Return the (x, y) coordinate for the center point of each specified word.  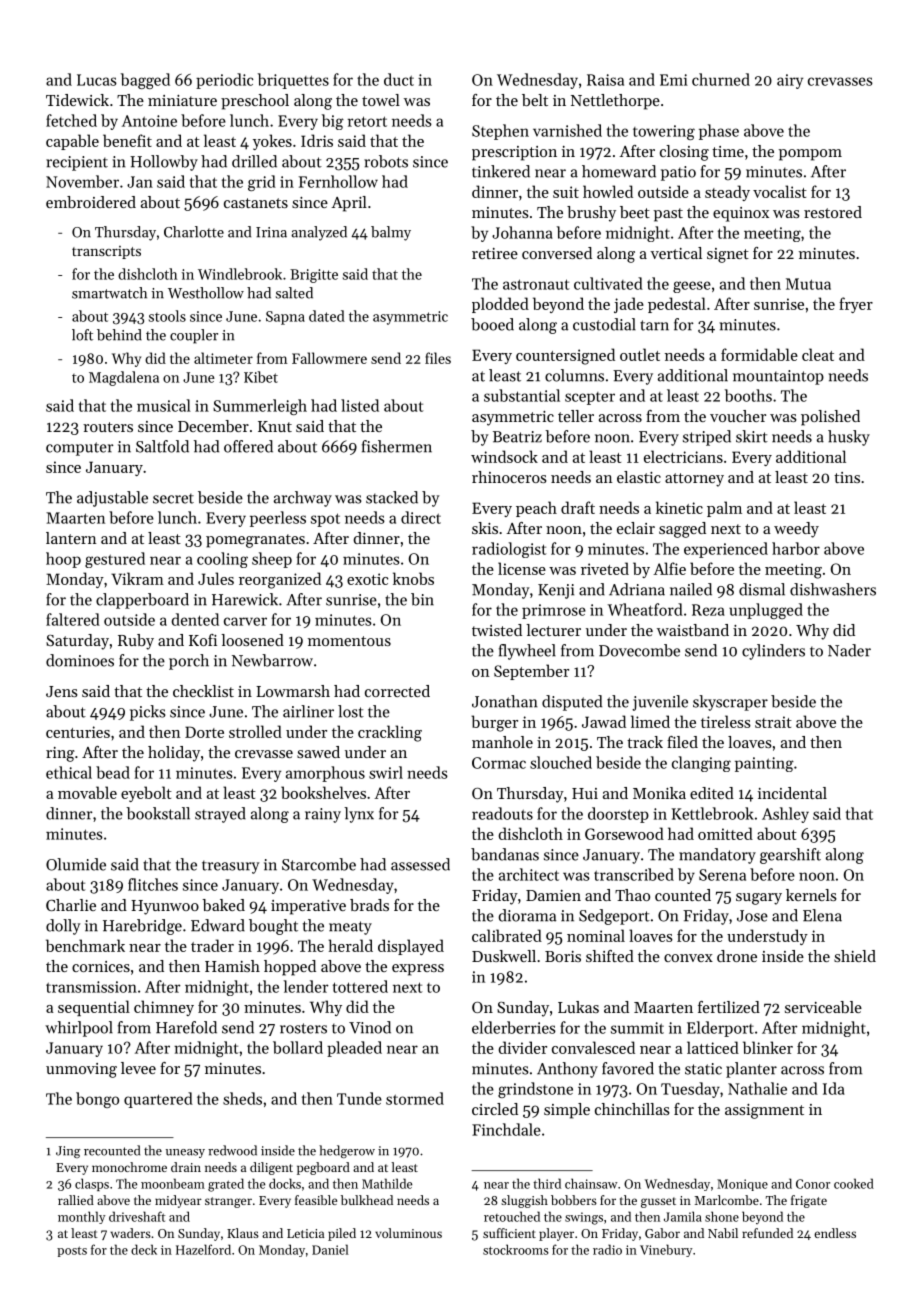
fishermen (397, 446)
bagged (145, 81)
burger (494, 723)
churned (721, 79)
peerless (278, 519)
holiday (174, 754)
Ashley (785, 815)
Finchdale (506, 1129)
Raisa (605, 80)
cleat (818, 354)
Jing (68, 1152)
